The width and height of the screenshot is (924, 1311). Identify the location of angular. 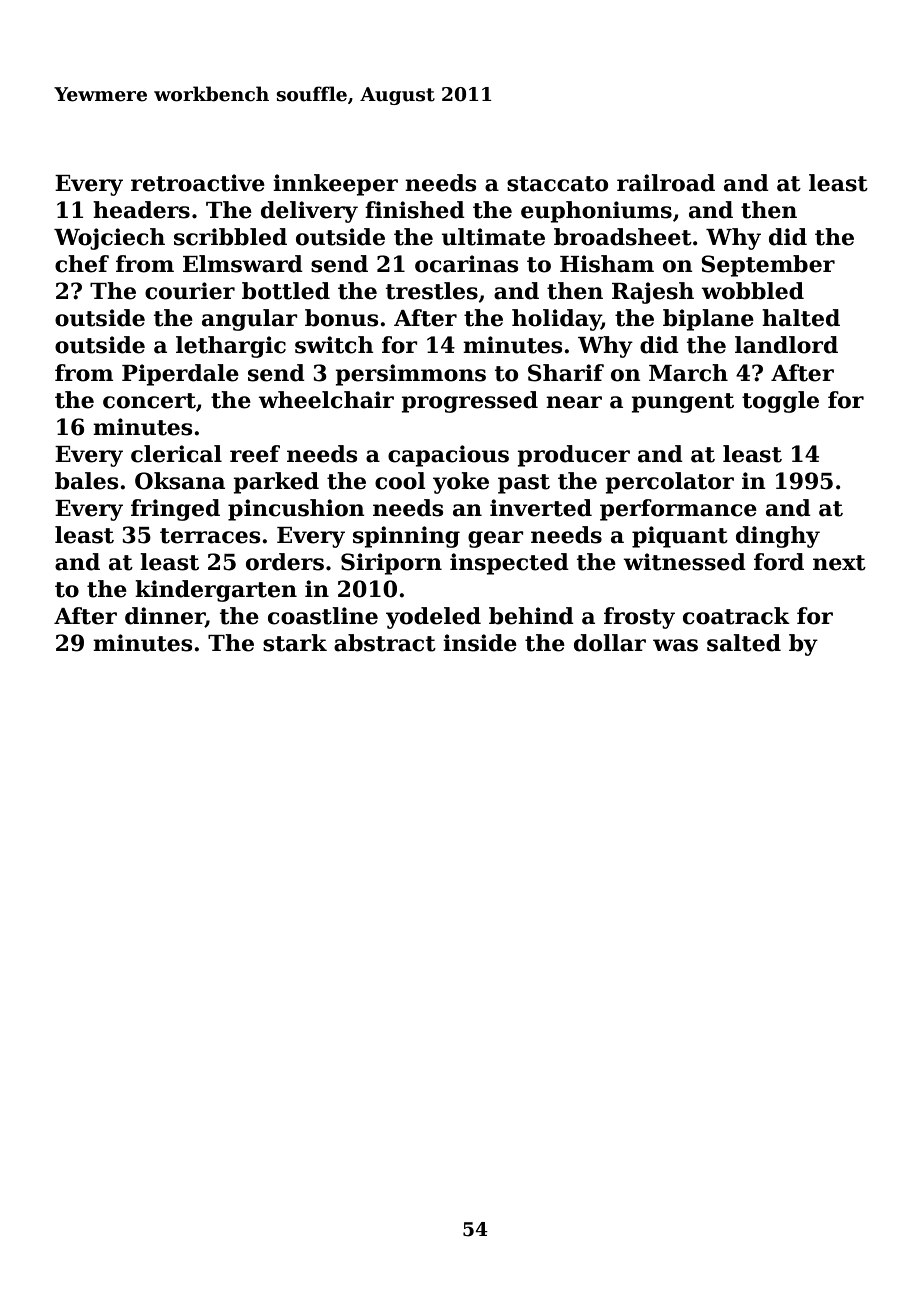
(250, 320).
